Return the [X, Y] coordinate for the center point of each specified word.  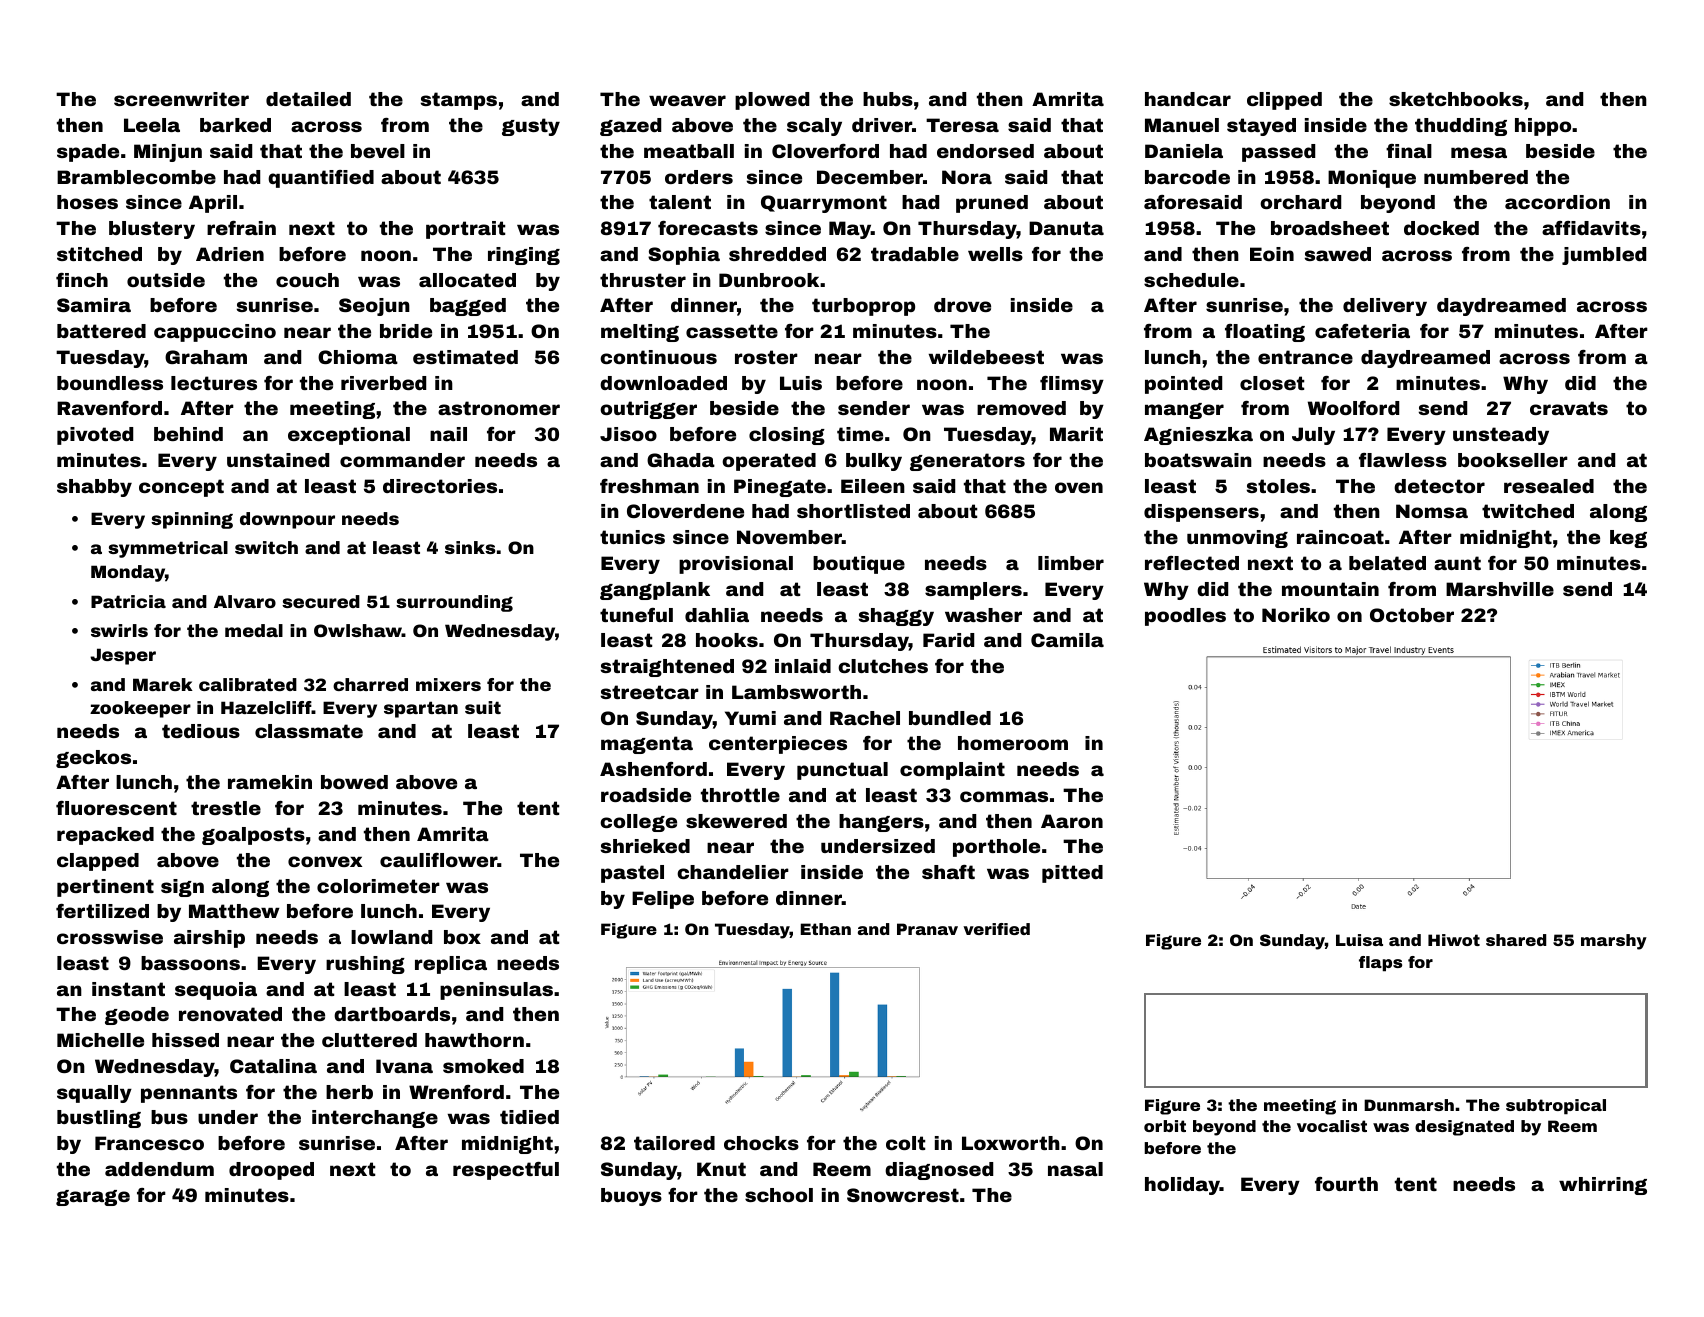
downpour [287, 520]
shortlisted [853, 511]
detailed [308, 99]
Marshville [1500, 589]
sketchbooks [1456, 99]
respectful [506, 1171]
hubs [888, 99]
